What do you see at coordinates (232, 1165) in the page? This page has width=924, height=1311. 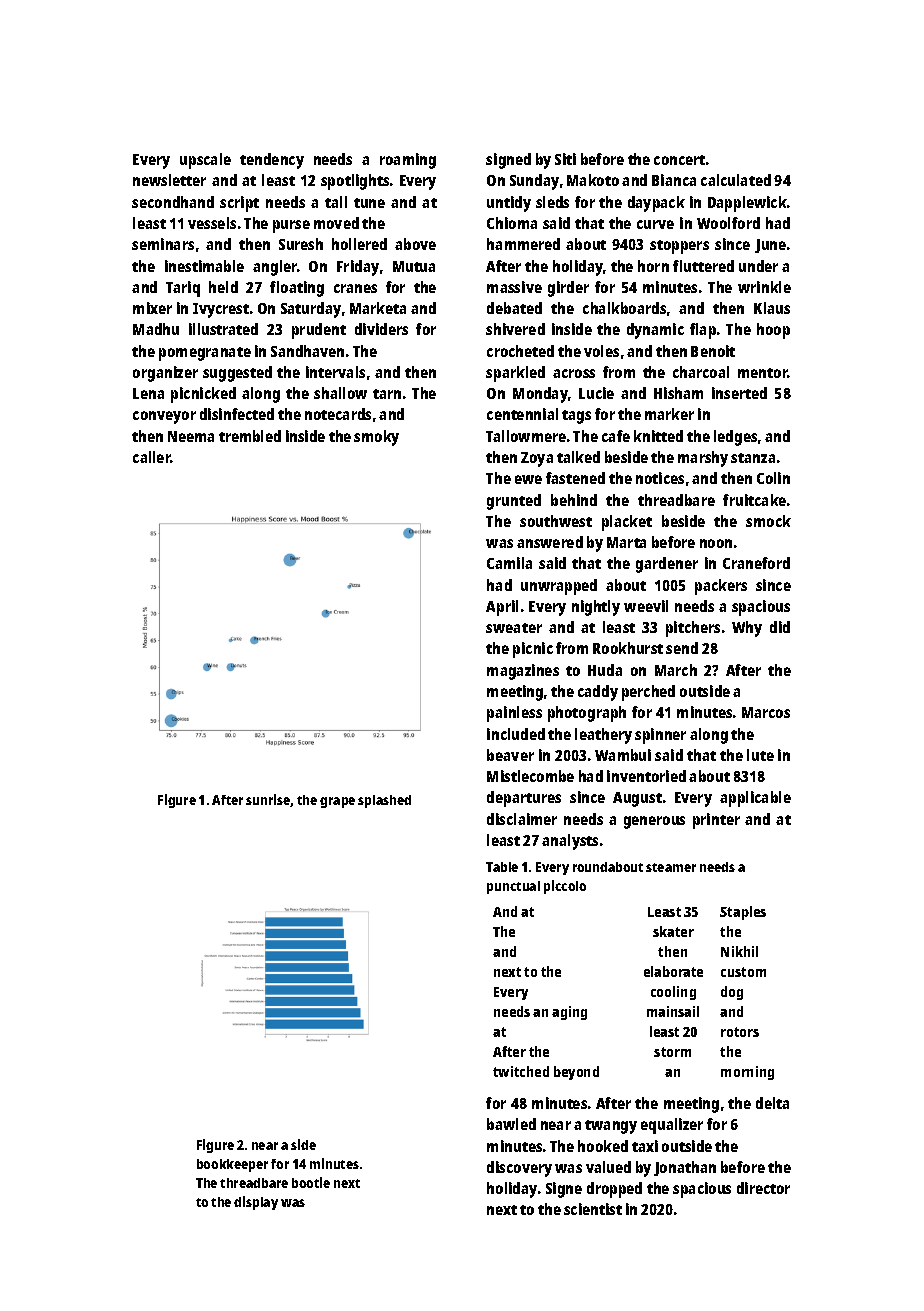 I see `bookkeeper` at bounding box center [232, 1165].
